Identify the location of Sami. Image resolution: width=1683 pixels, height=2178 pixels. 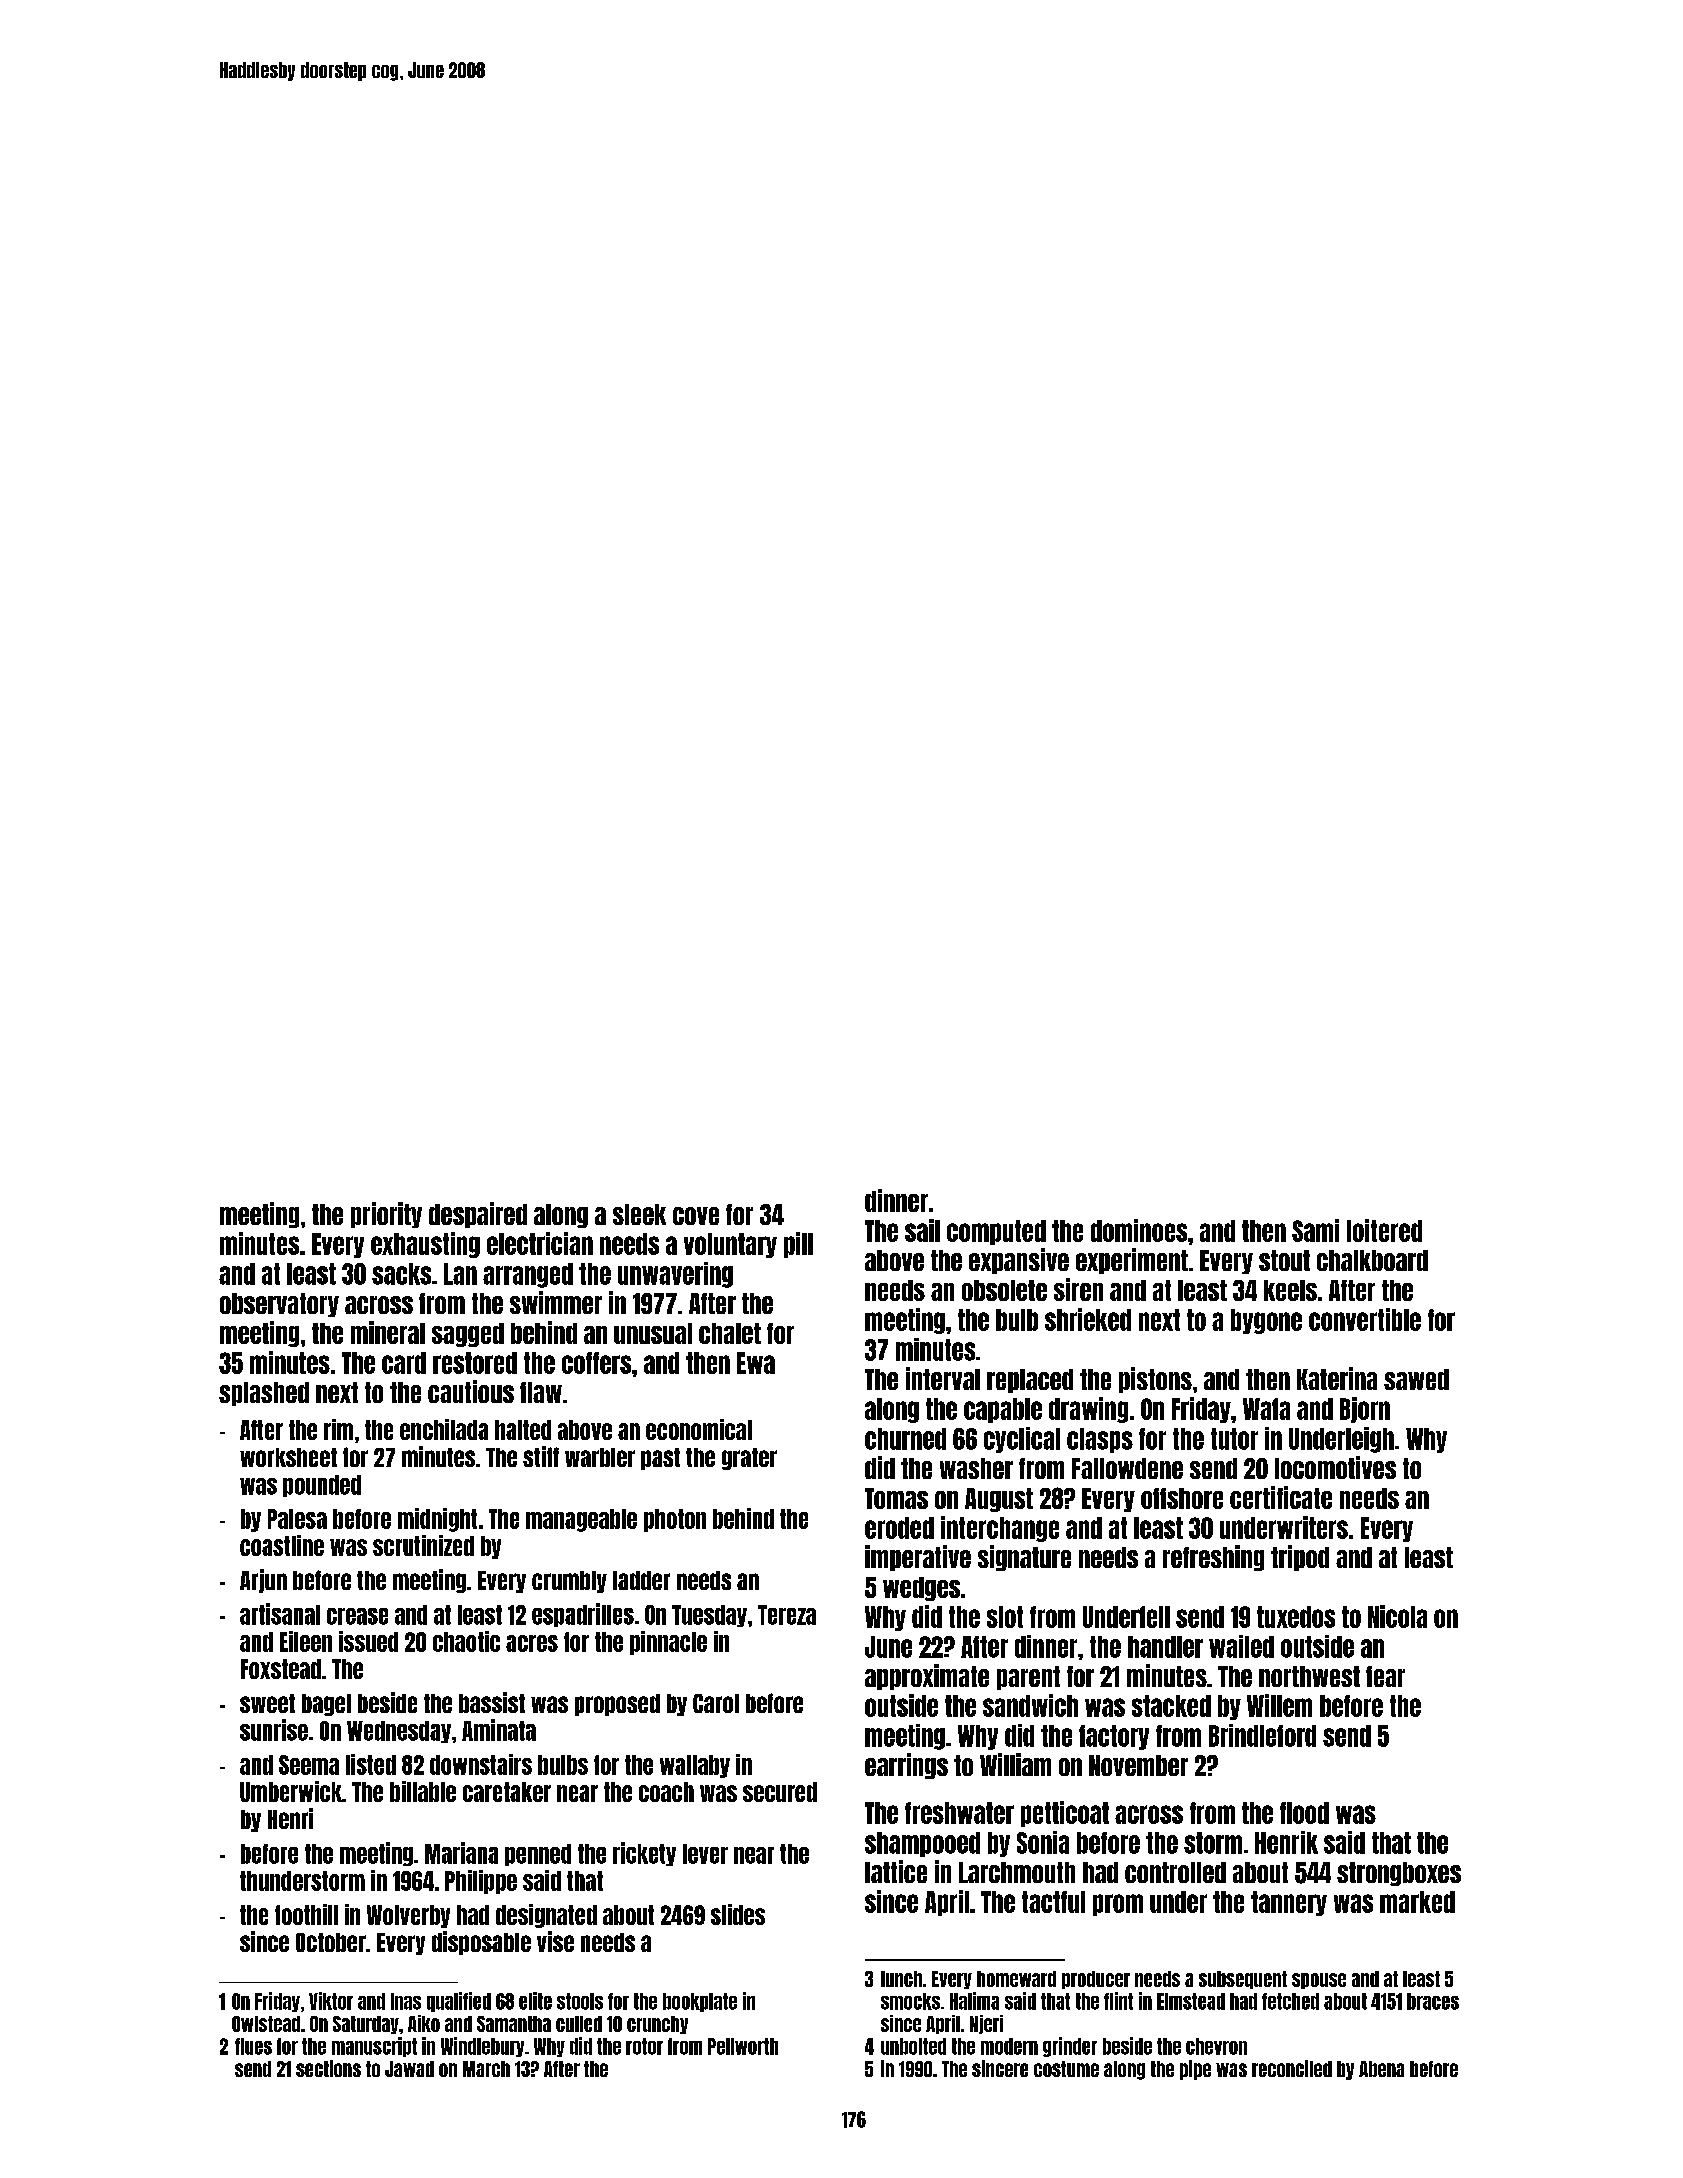
(1315, 1230).
